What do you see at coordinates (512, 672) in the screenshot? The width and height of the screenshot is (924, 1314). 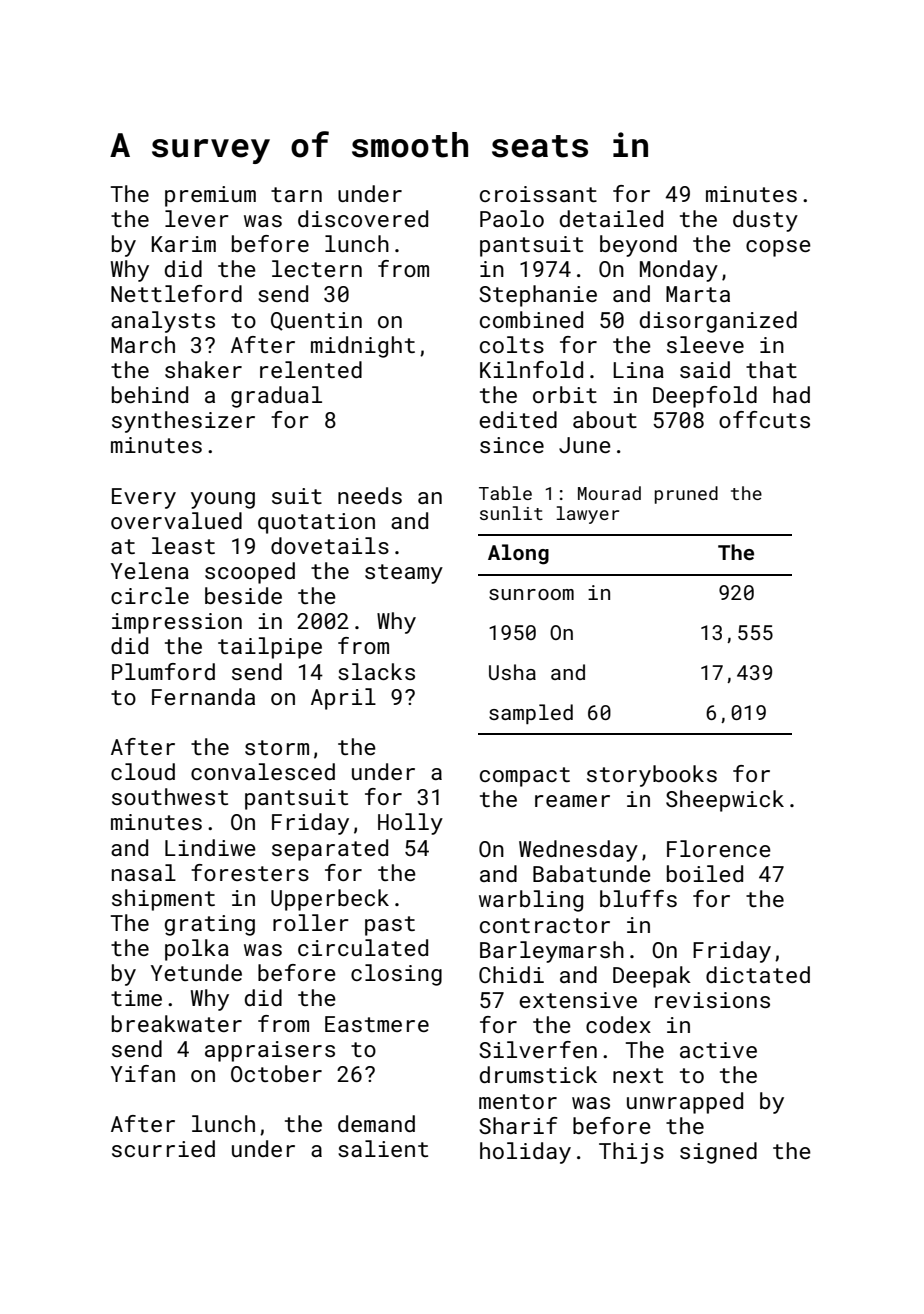 I see `Usha` at bounding box center [512, 672].
